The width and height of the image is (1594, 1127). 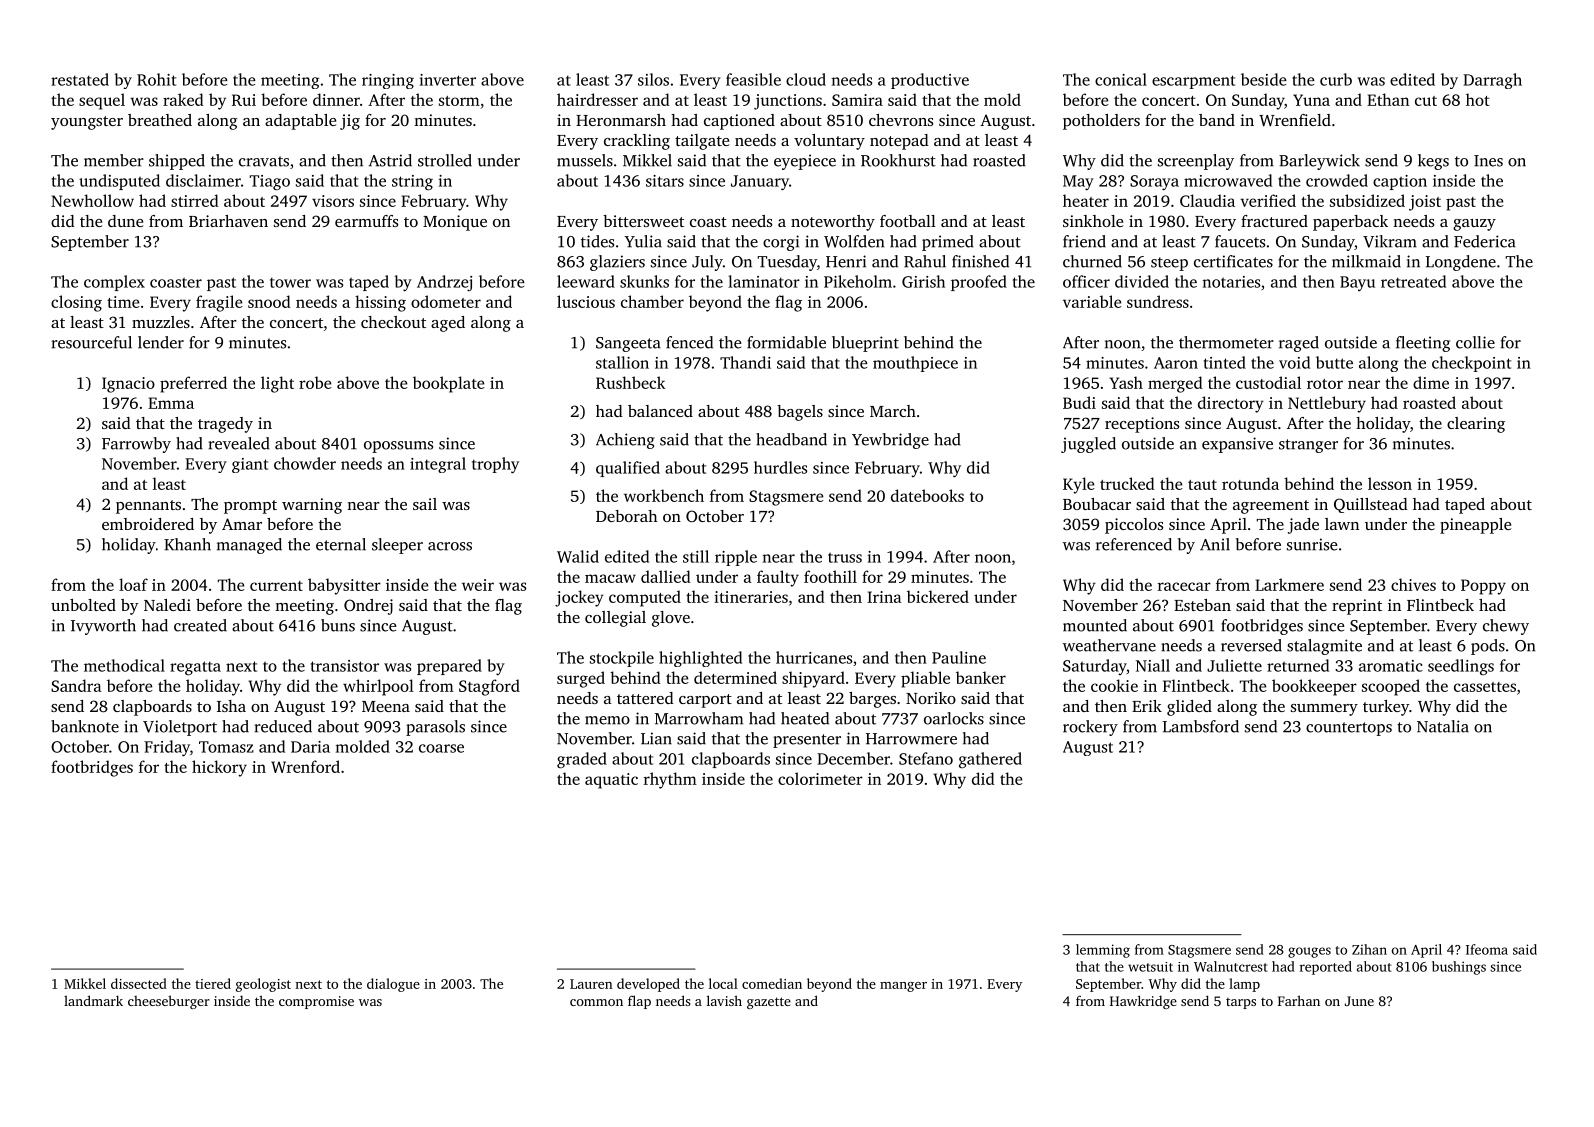 What do you see at coordinates (1336, 79) in the image?
I see `curb` at bounding box center [1336, 79].
